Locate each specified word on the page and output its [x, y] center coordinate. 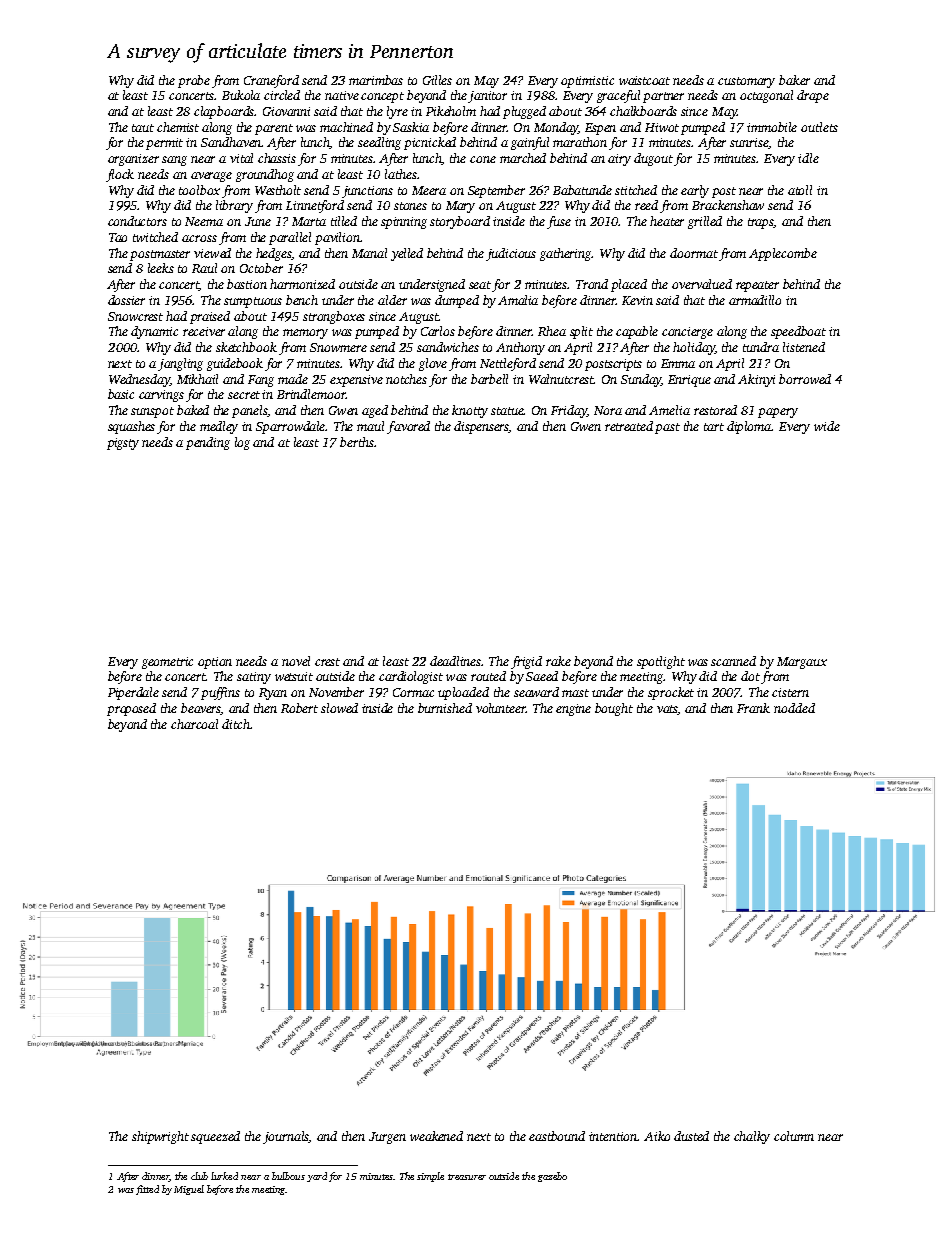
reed [646, 205]
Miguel [189, 1190]
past [667, 428]
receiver [204, 331]
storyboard [460, 222]
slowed [339, 708]
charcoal [194, 724]
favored [408, 427]
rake [558, 661]
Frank [753, 708]
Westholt [278, 190]
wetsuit [294, 676]
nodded [794, 708]
